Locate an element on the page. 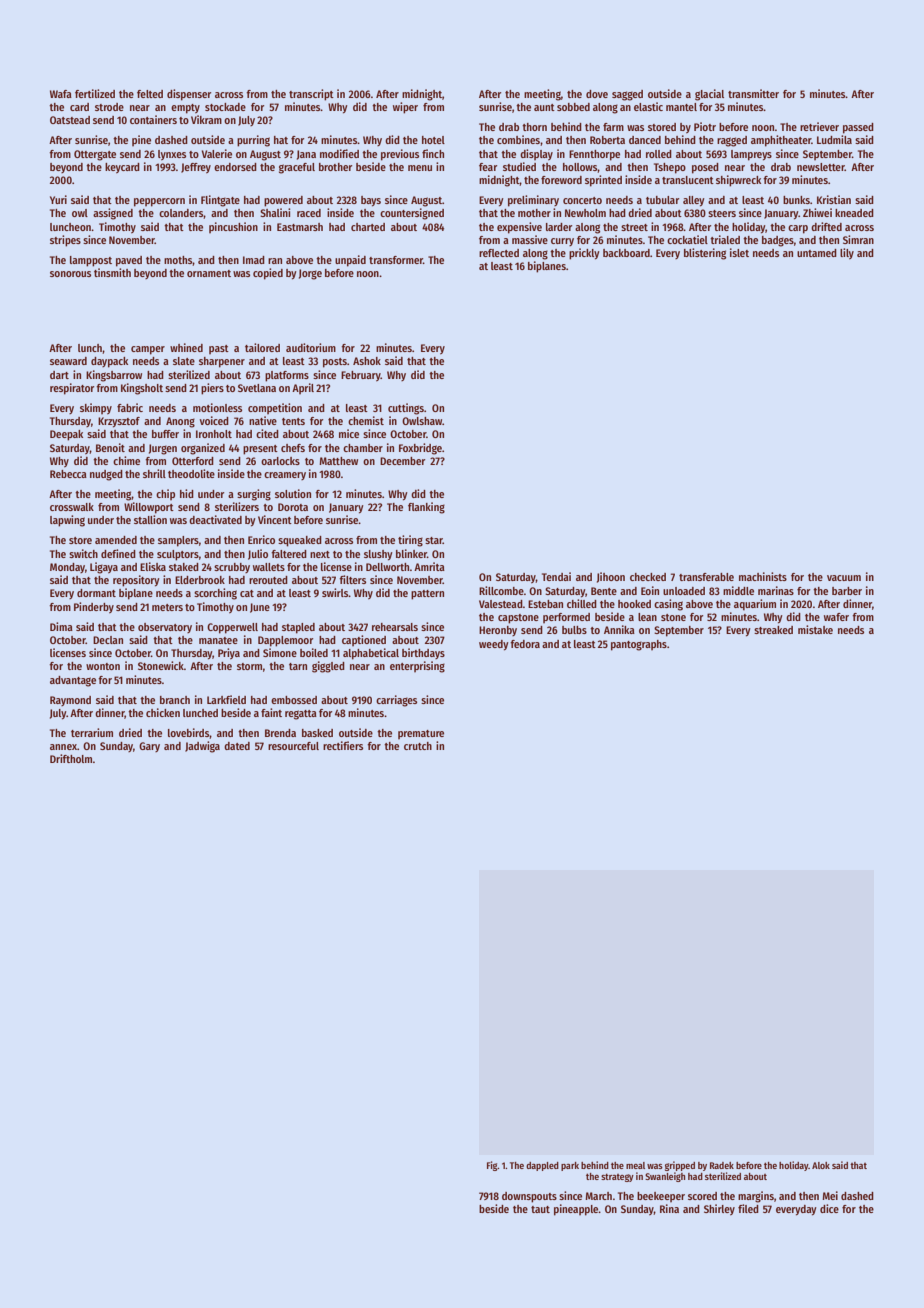 Image resolution: width=924 pixels, height=1308 pixels. Driftholm is located at coordinates (71, 758).
